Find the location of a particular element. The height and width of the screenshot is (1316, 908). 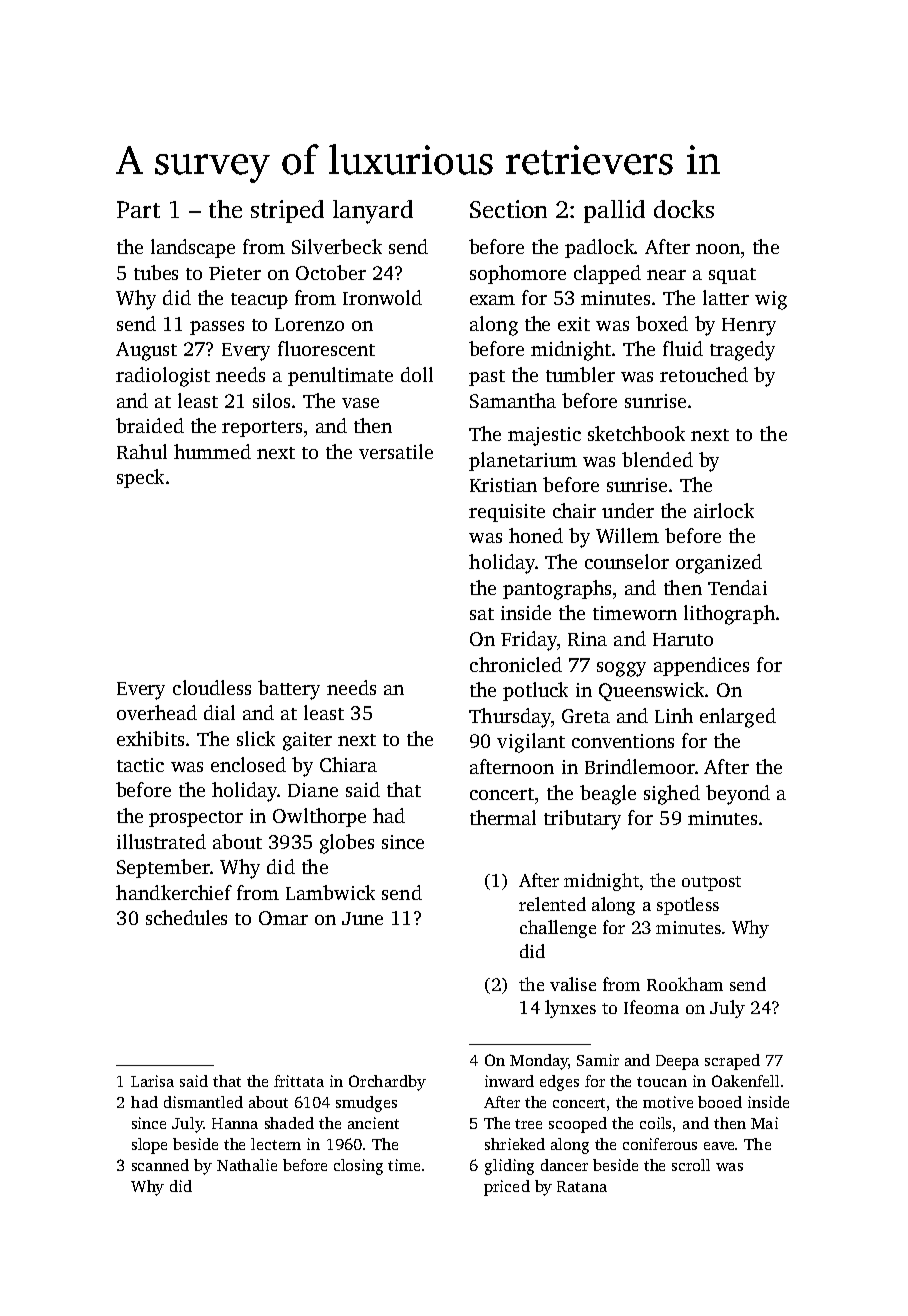

Section is located at coordinates (508, 209).
